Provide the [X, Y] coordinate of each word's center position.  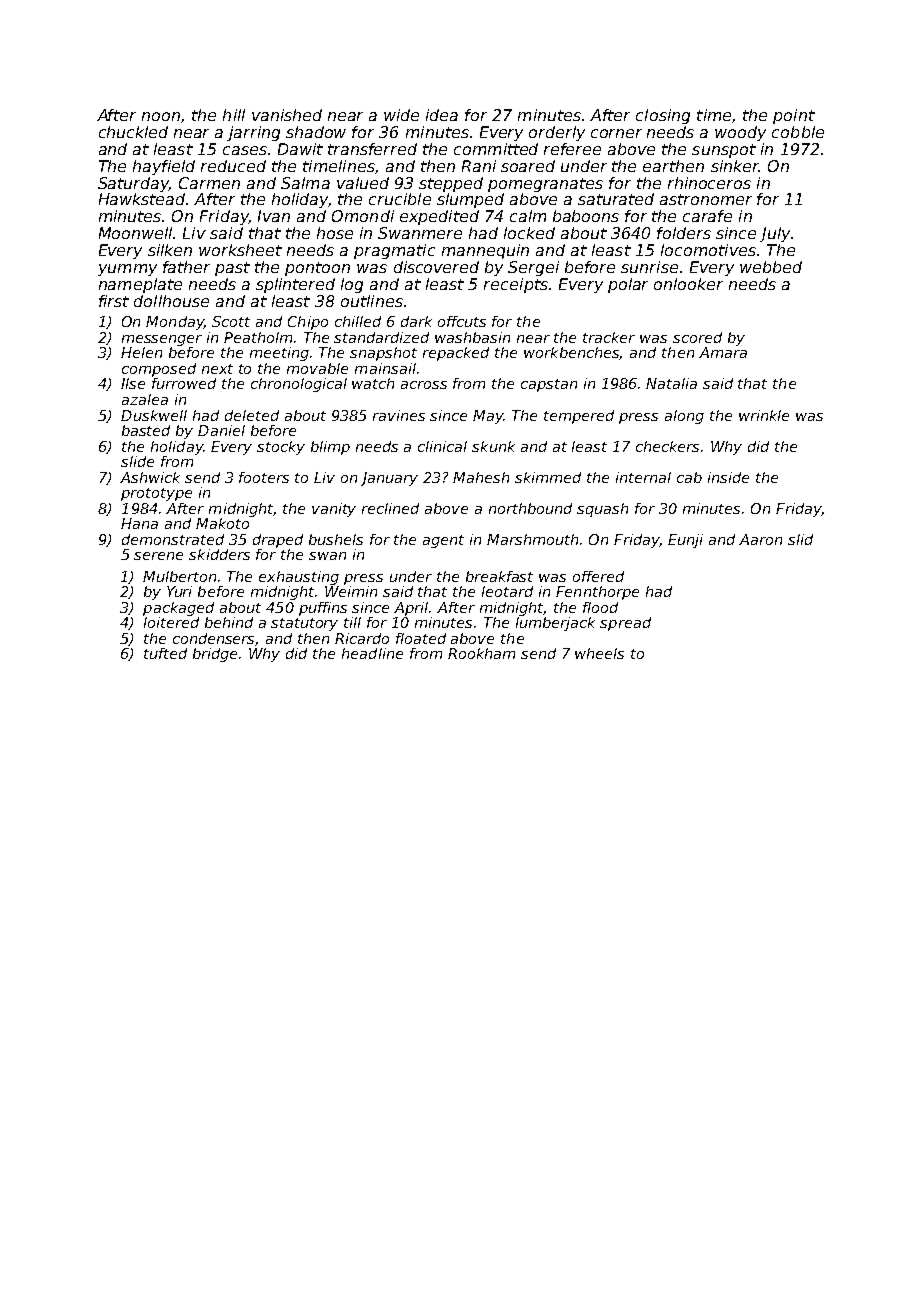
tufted [165, 653]
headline [372, 653]
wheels [599, 653]
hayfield [164, 167]
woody [740, 133]
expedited [439, 217]
